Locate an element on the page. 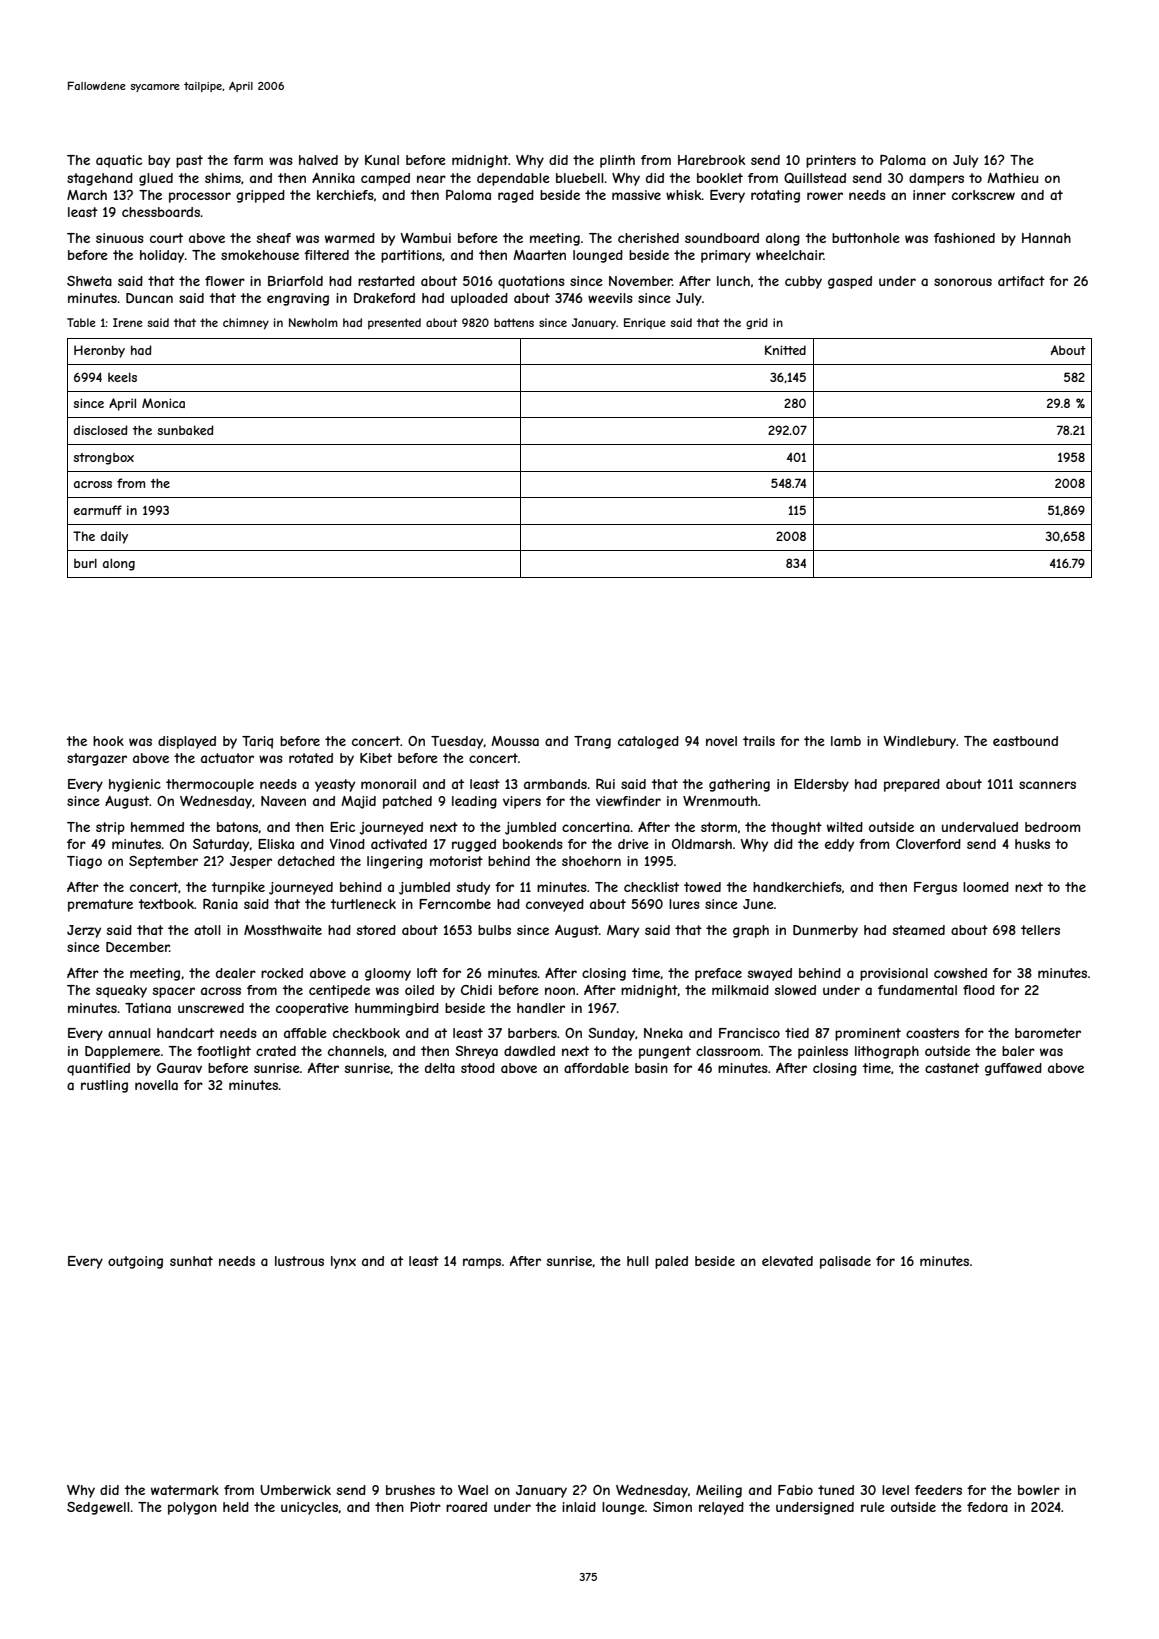  Newholm is located at coordinates (313, 322).
